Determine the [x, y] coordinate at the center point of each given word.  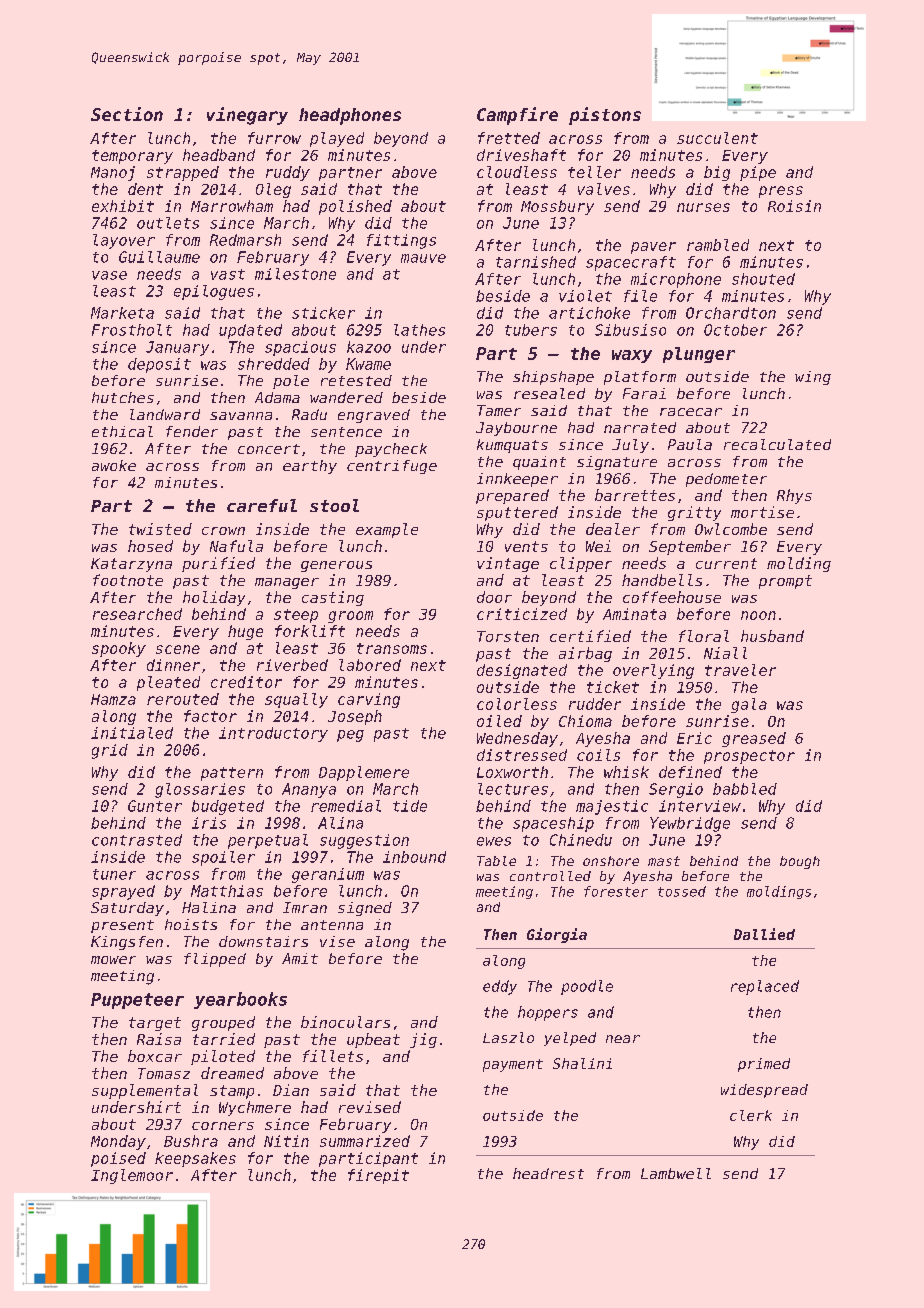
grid [110, 751]
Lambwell [676, 1173]
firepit [378, 1176]
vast [228, 274]
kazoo [369, 347]
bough [800, 862]
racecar [691, 412]
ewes [494, 841]
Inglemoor [132, 1176]
